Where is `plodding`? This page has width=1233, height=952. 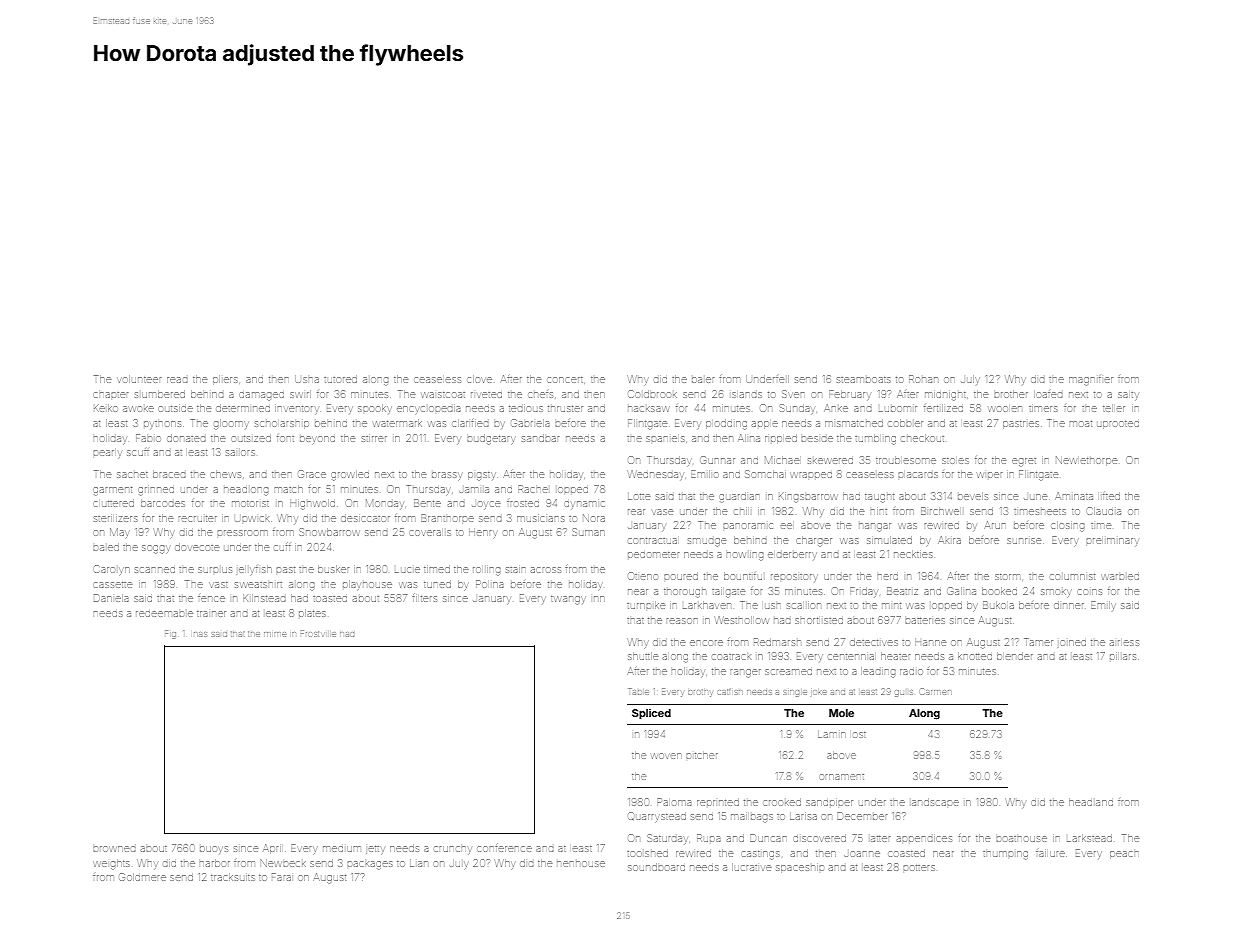 plodding is located at coordinates (726, 425).
